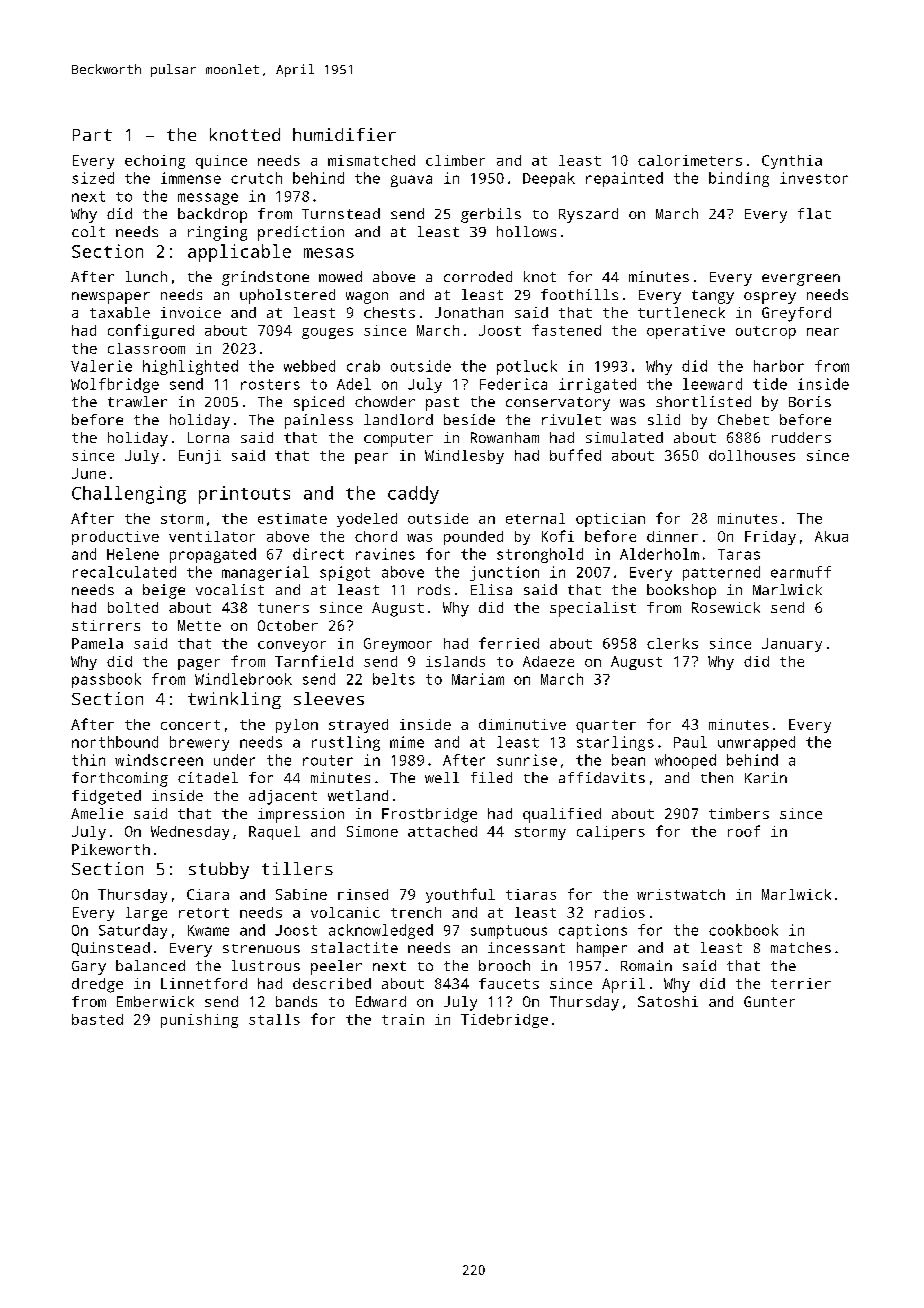 This screenshot has height=1308, width=924. I want to click on Karin, so click(766, 777).
